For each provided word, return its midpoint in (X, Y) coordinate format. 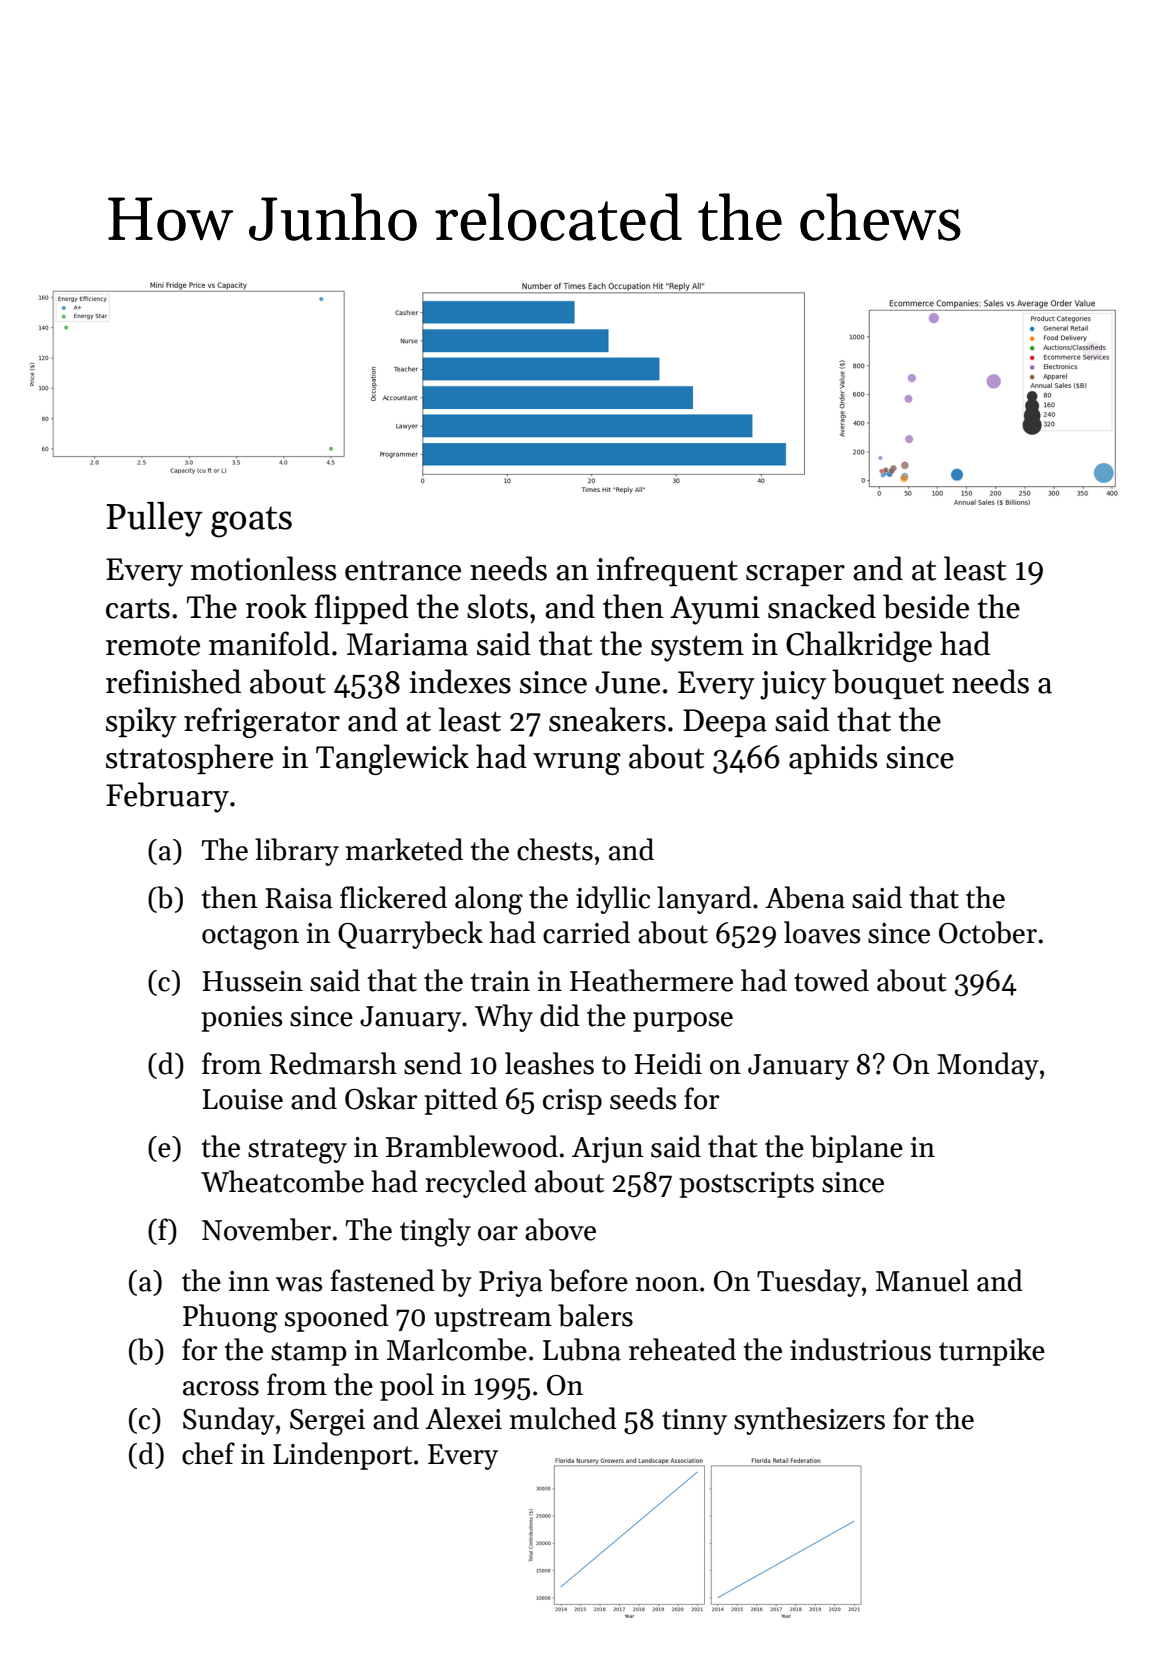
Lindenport (342, 1456)
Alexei (463, 1418)
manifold (269, 643)
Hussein (253, 981)
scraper (795, 575)
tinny (694, 1422)
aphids (833, 759)
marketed (404, 849)
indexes (460, 681)
